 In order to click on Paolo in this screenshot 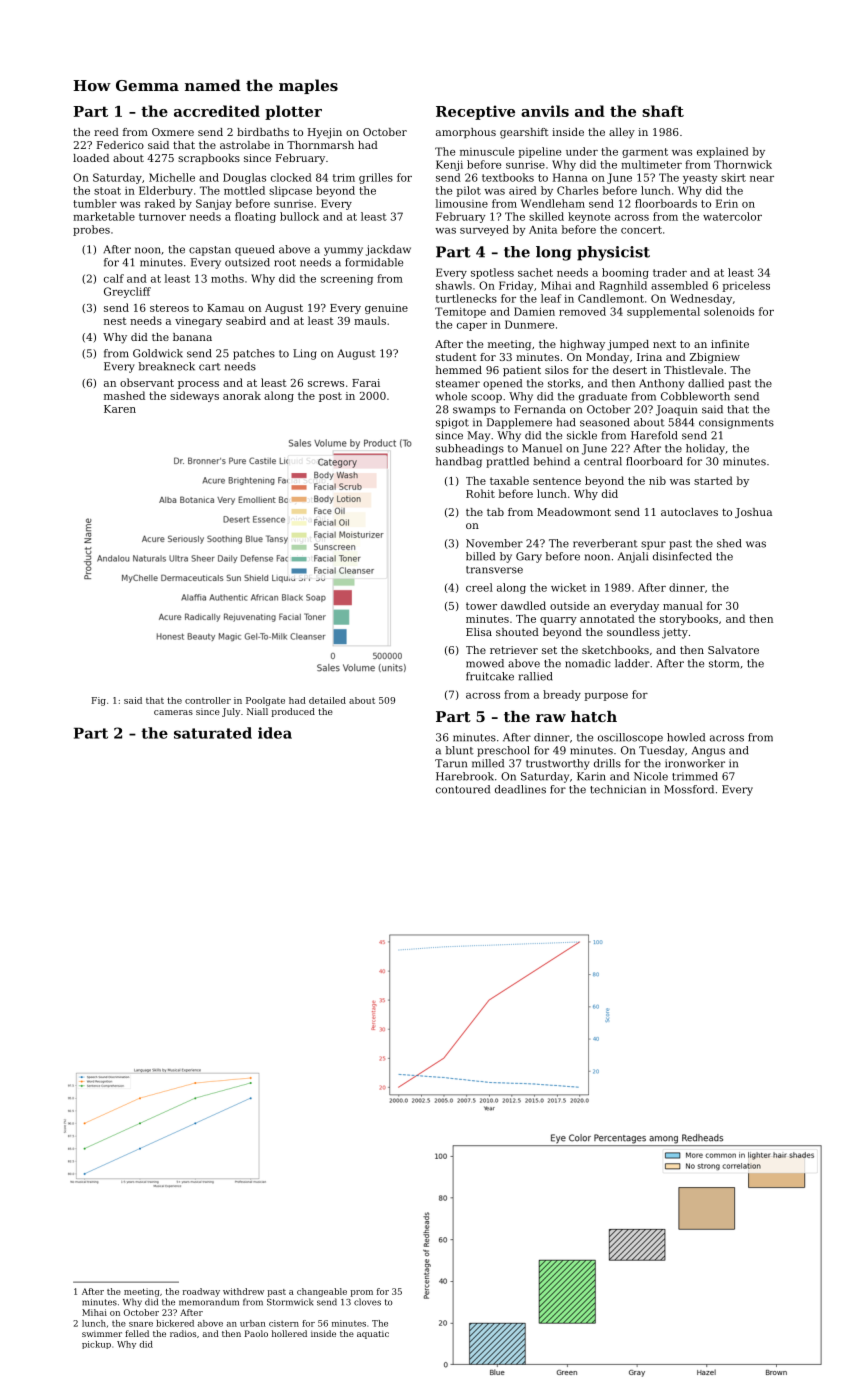, I will do `click(256, 1333)`.
